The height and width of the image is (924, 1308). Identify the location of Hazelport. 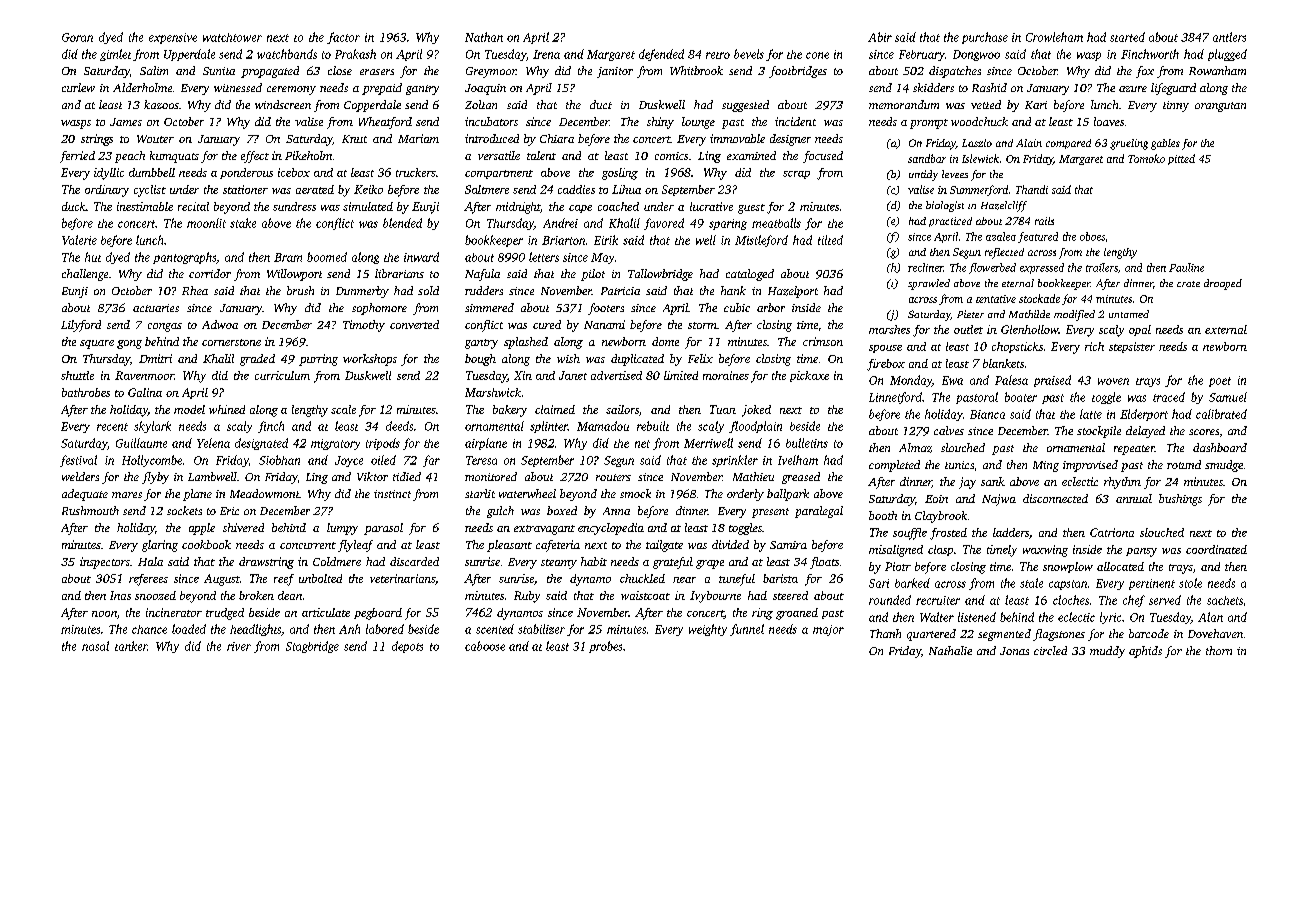
(793, 292).
